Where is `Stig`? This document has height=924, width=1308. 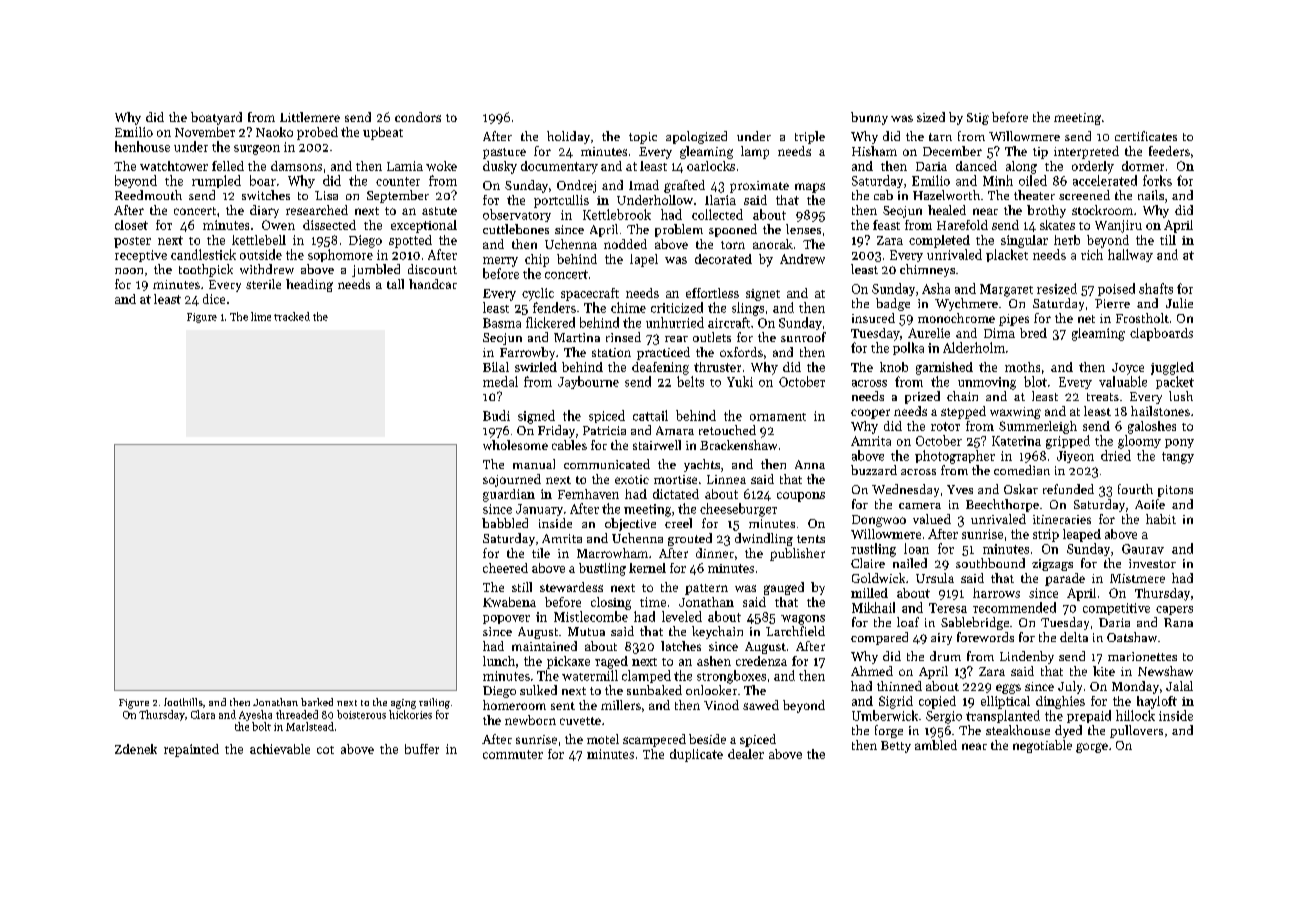 Stig is located at coordinates (978, 119).
